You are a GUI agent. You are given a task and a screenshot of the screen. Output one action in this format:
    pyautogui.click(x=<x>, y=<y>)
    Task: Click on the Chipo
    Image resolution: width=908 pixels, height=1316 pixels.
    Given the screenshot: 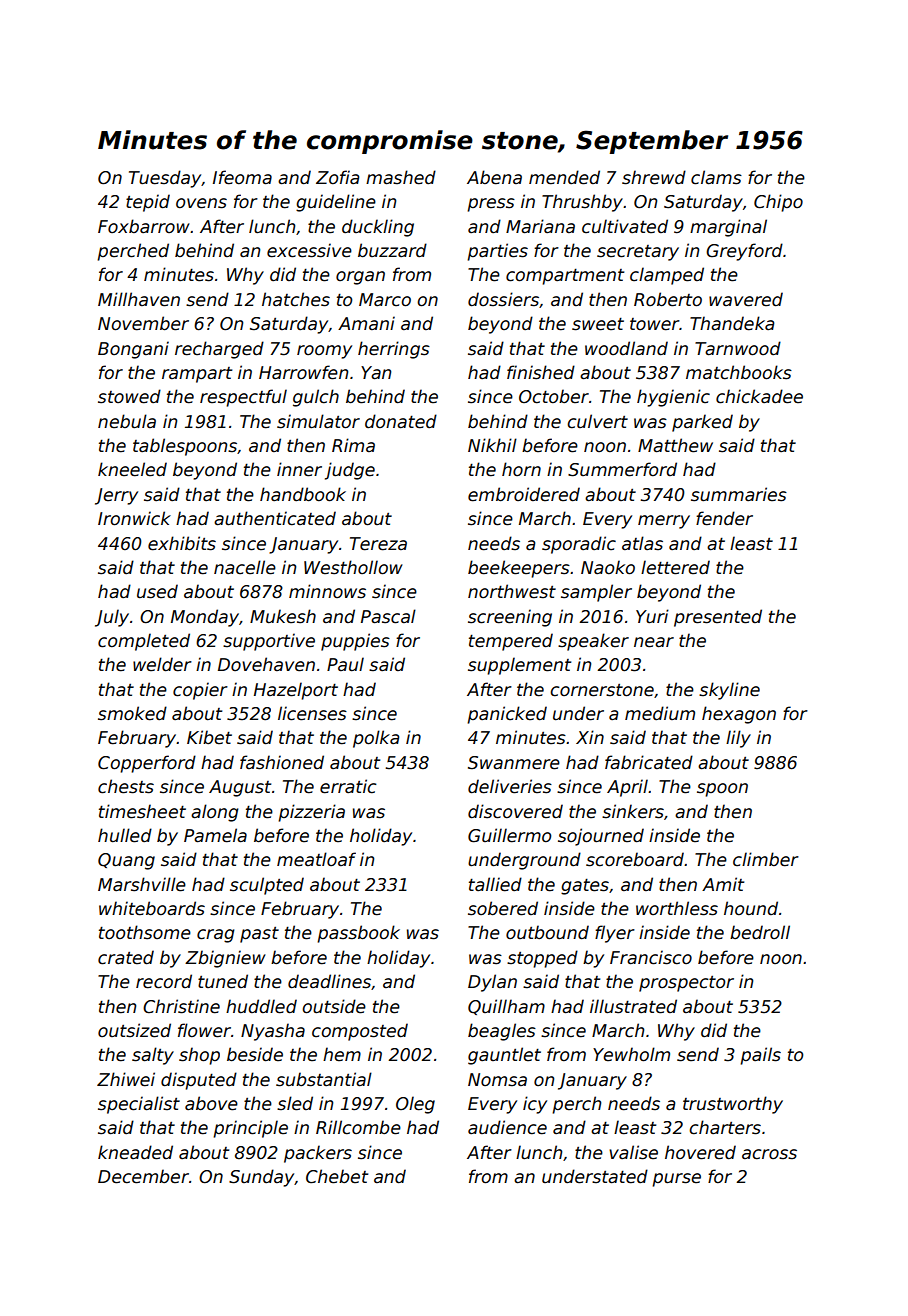 What is the action you would take?
    pyautogui.click(x=778, y=203)
